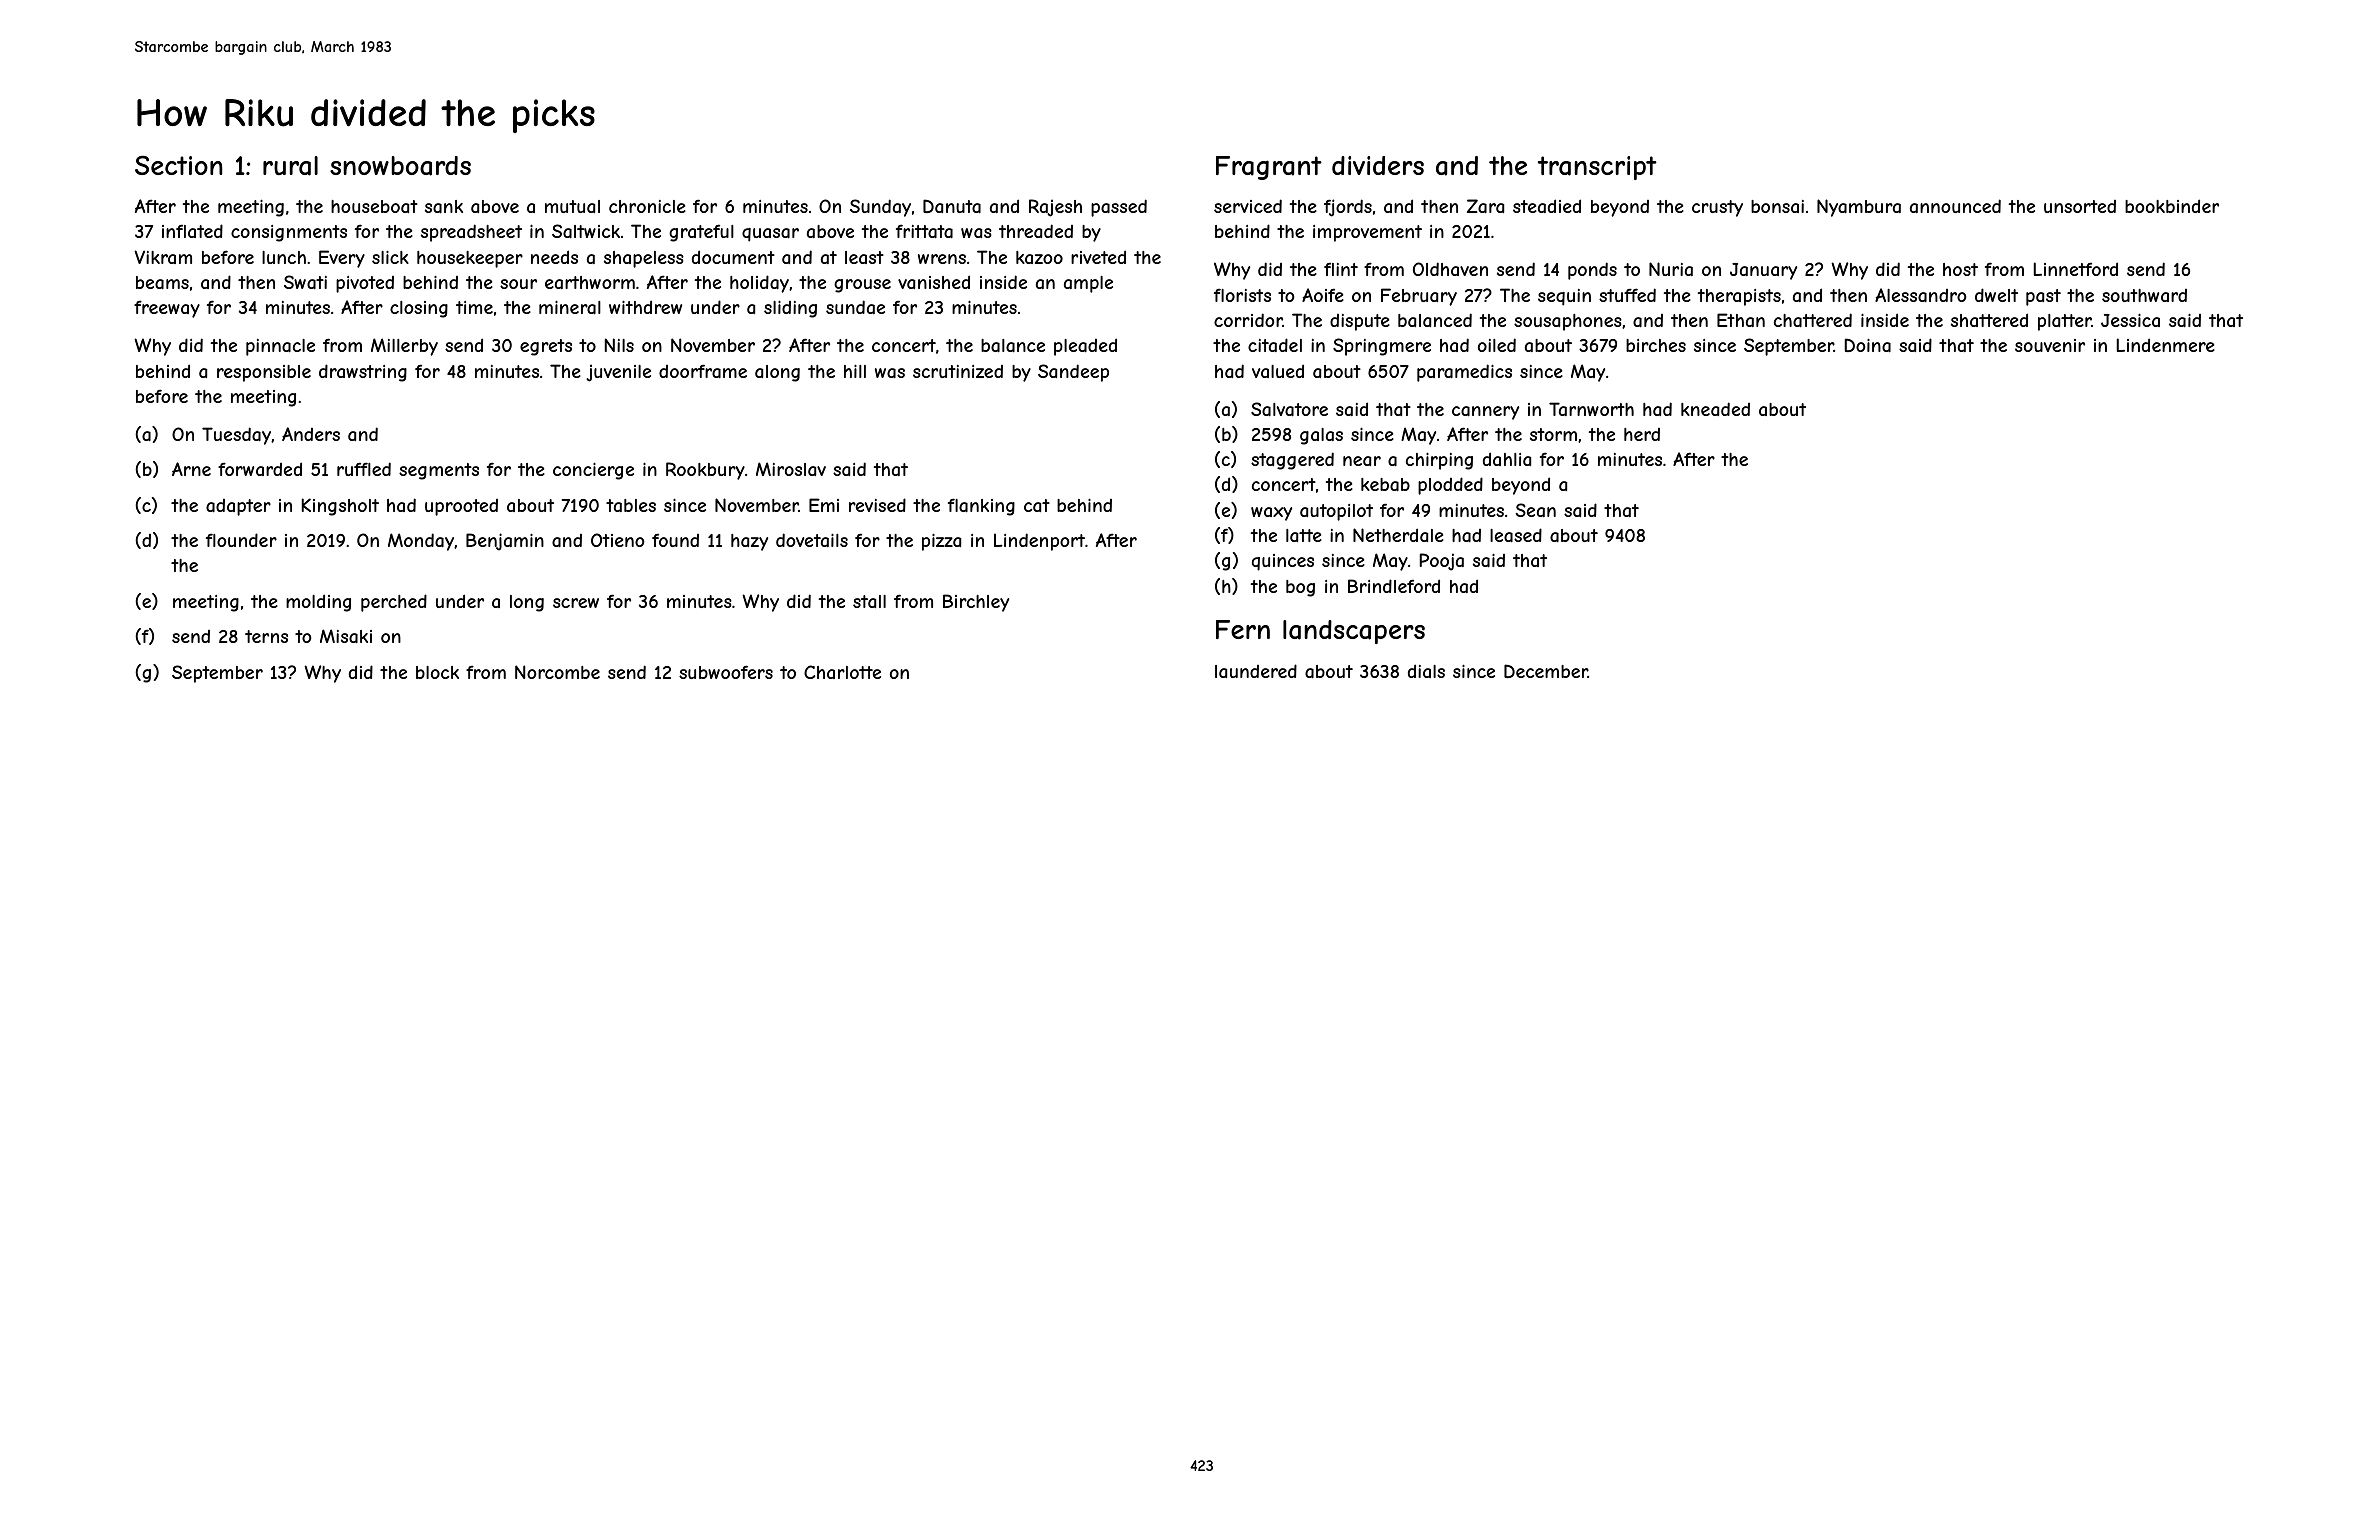 The image size is (2380, 1540). I want to click on dials, so click(1426, 671).
